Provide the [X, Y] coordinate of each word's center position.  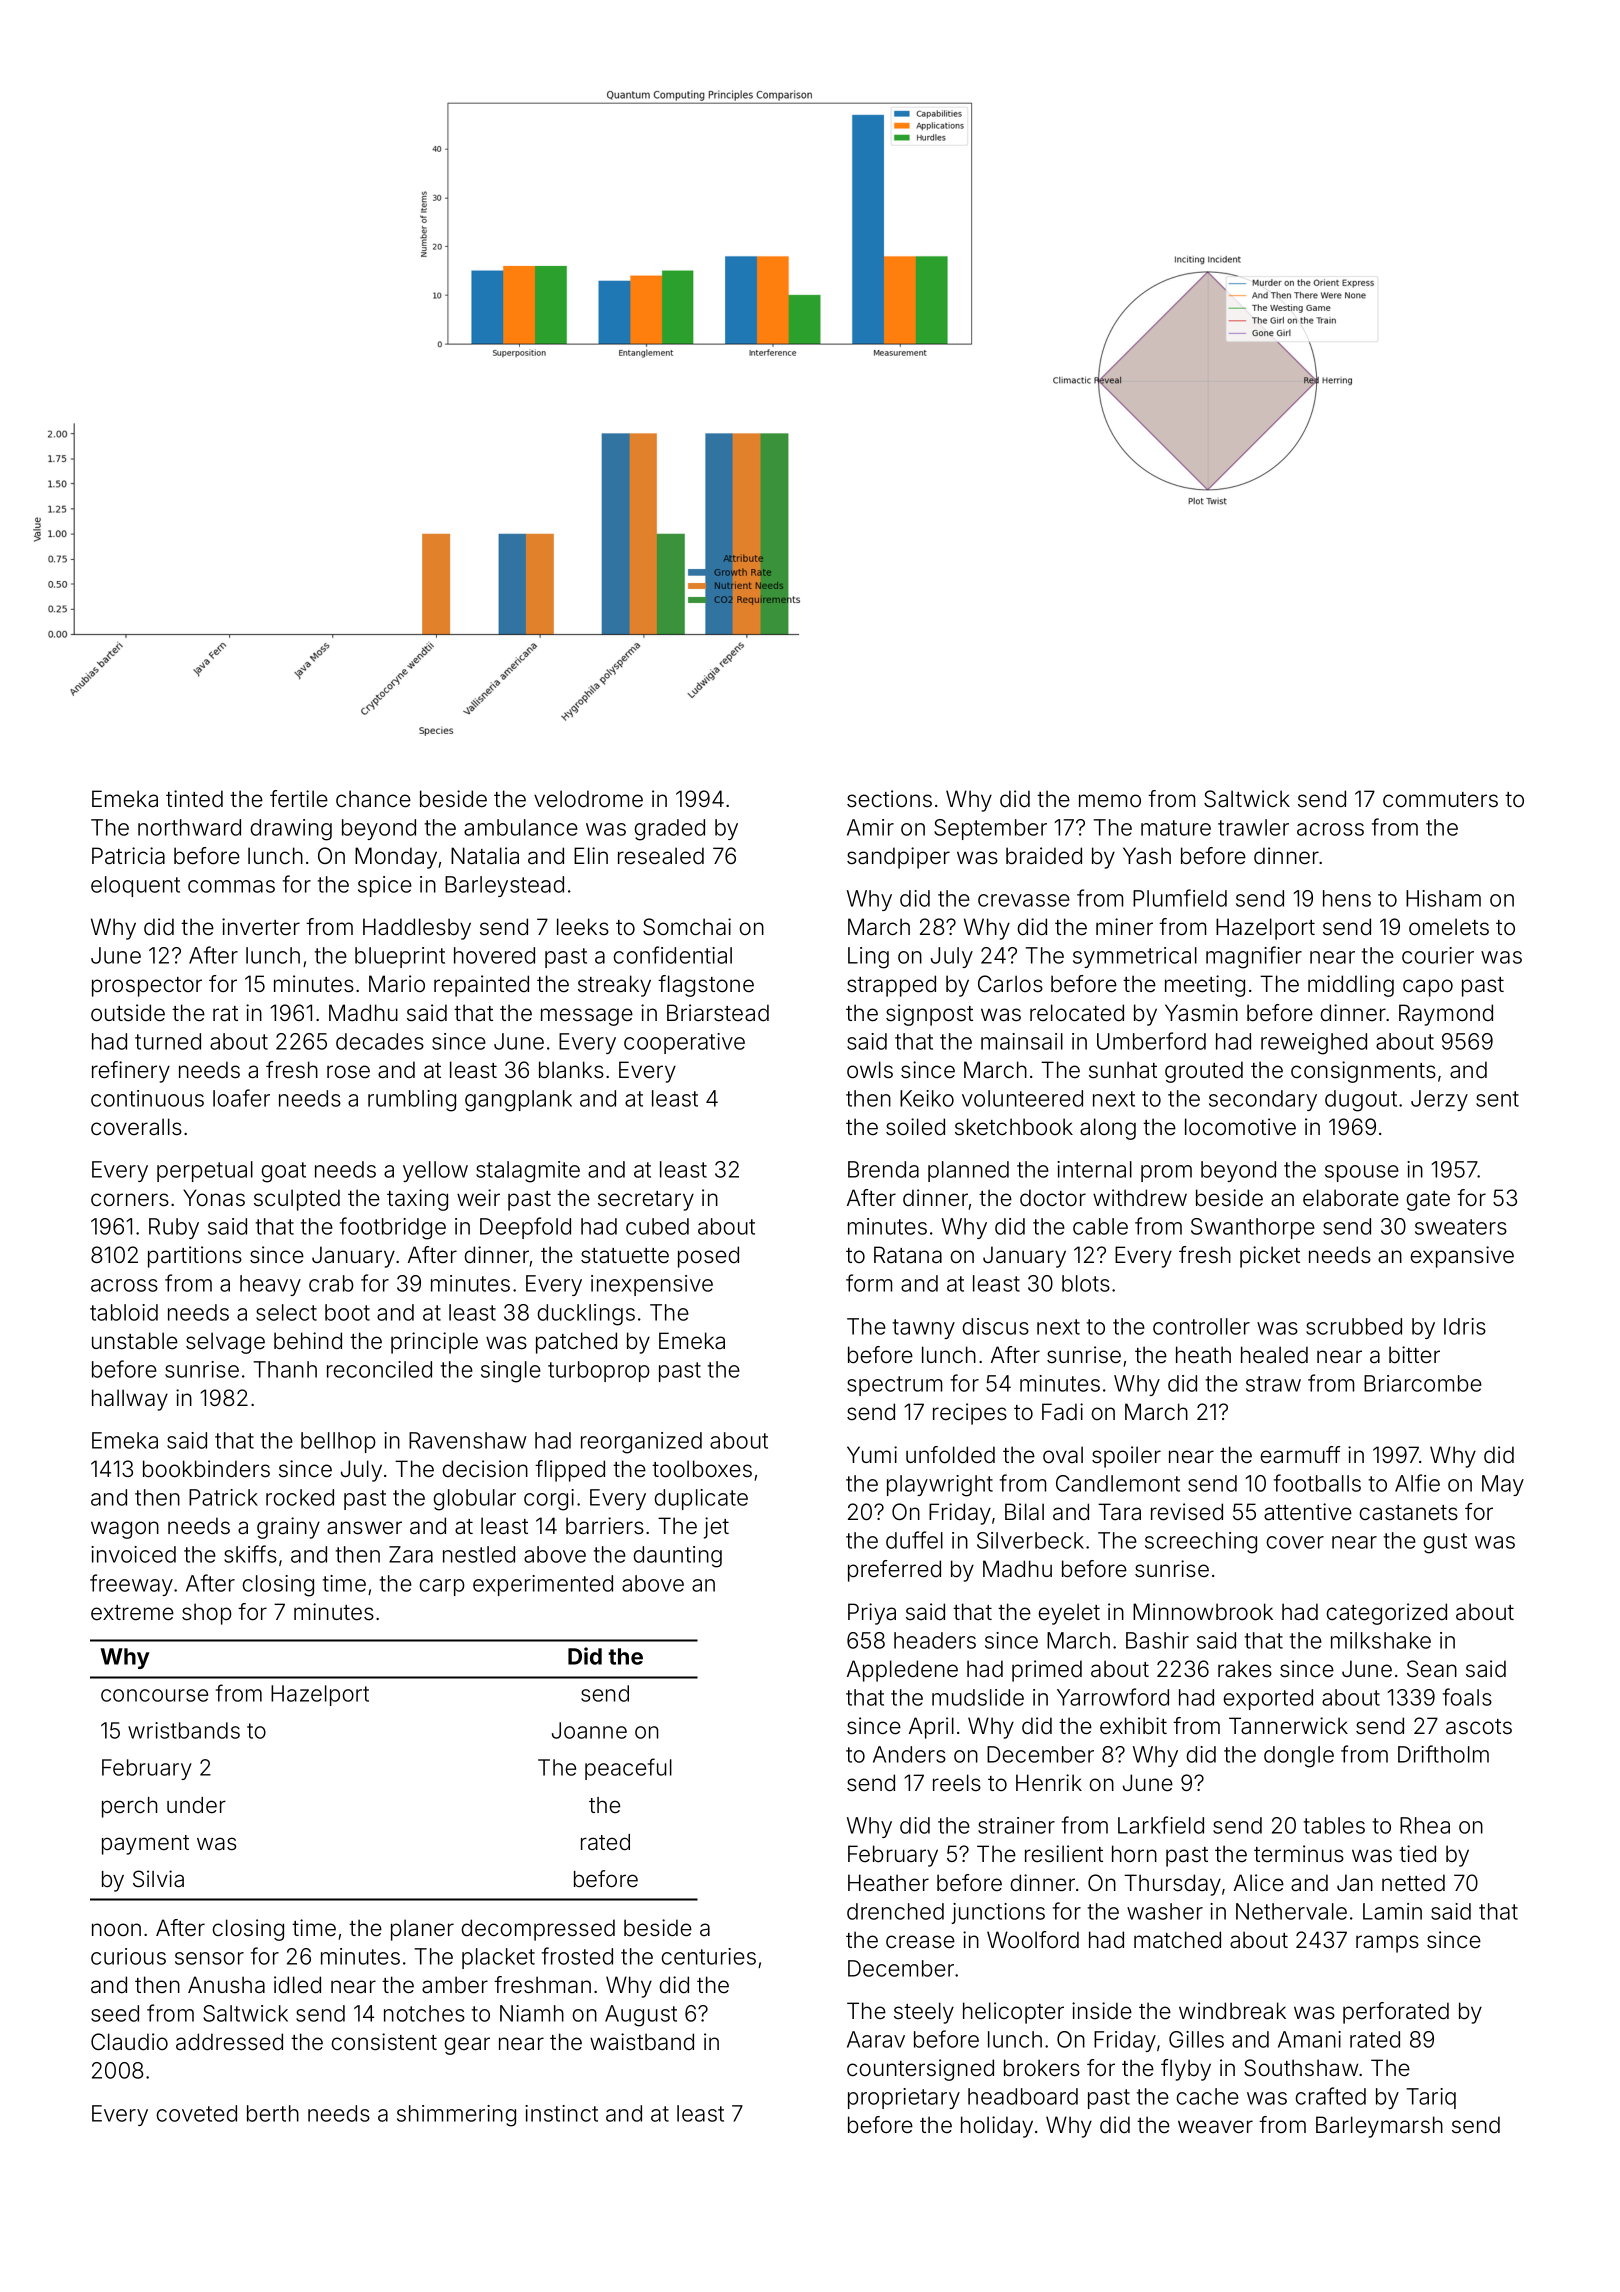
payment [145, 1845]
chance [373, 799]
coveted [196, 2113]
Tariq [1431, 2098]
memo [1110, 801]
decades [380, 1041]
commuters [1440, 800]
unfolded [950, 1455]
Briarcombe [1423, 1383]
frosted [577, 1956]
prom [1166, 1173]
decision [485, 1469]
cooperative [684, 1043]
